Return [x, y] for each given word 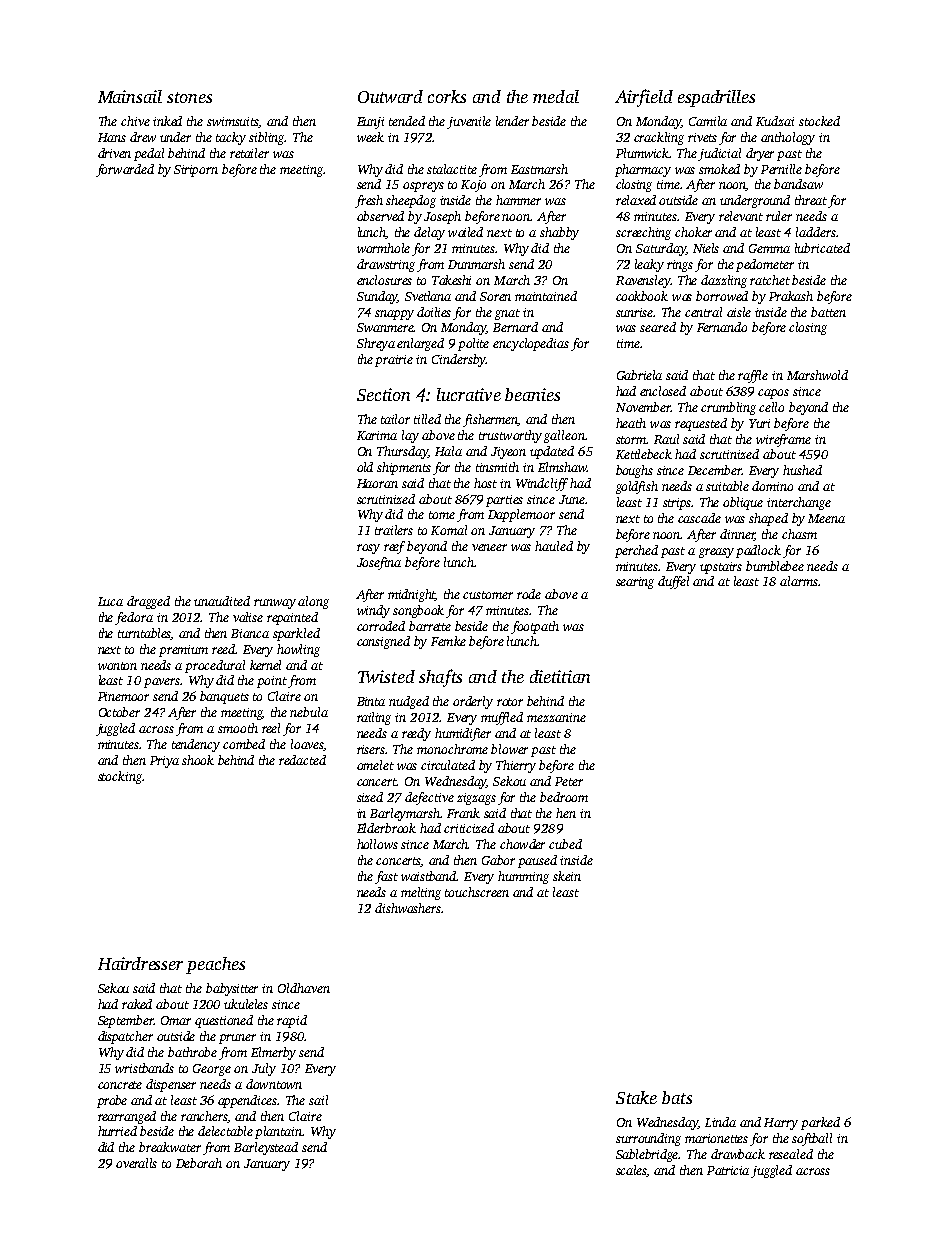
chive [135, 121]
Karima [377, 435]
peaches [215, 965]
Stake [636, 1097]
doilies [434, 312]
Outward [390, 96]
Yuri [759, 423]
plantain [279, 1132]
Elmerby [273, 1053]
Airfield [644, 98]
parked [820, 1123]
